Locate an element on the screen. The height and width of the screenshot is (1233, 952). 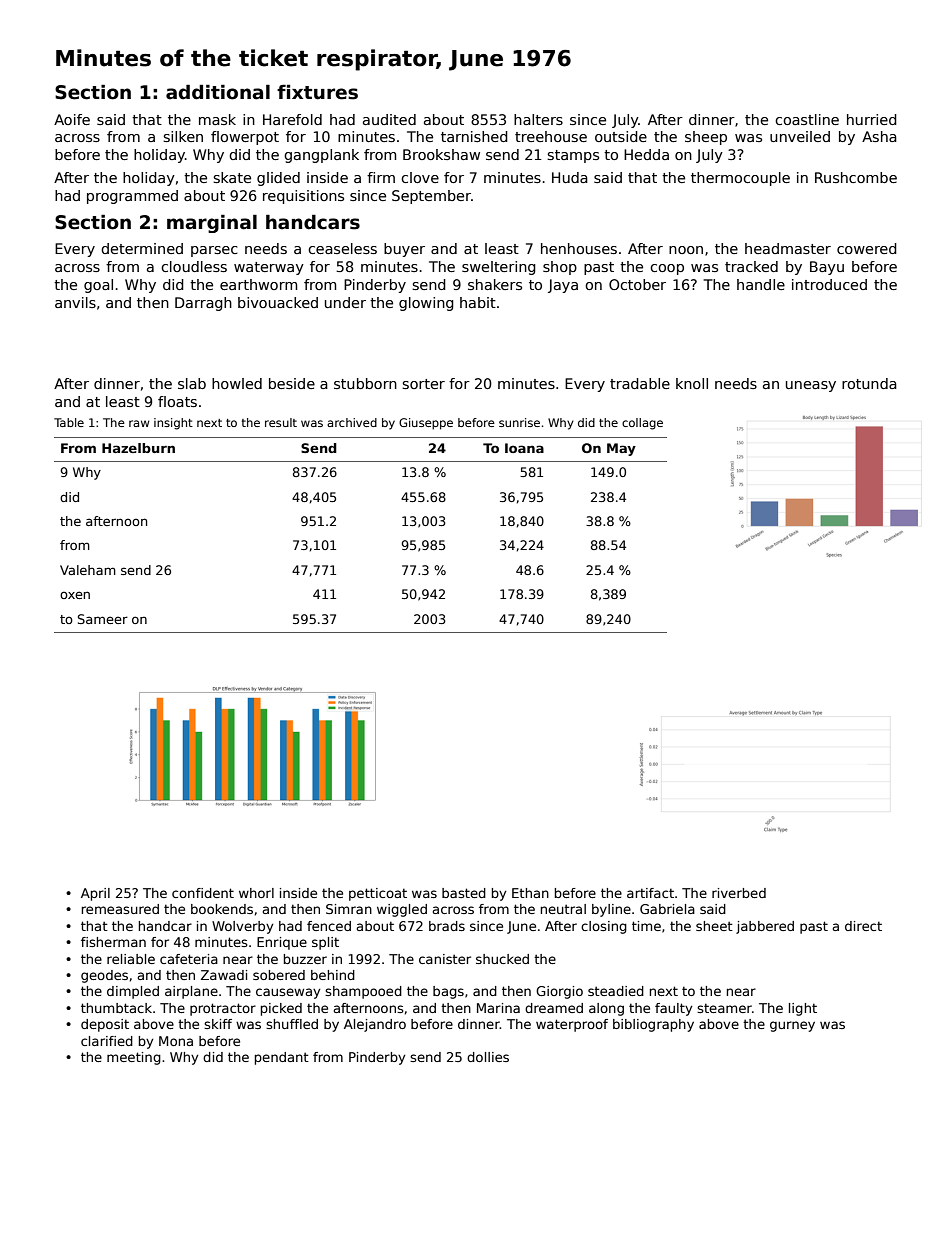
sunrise is located at coordinates (519, 422).
